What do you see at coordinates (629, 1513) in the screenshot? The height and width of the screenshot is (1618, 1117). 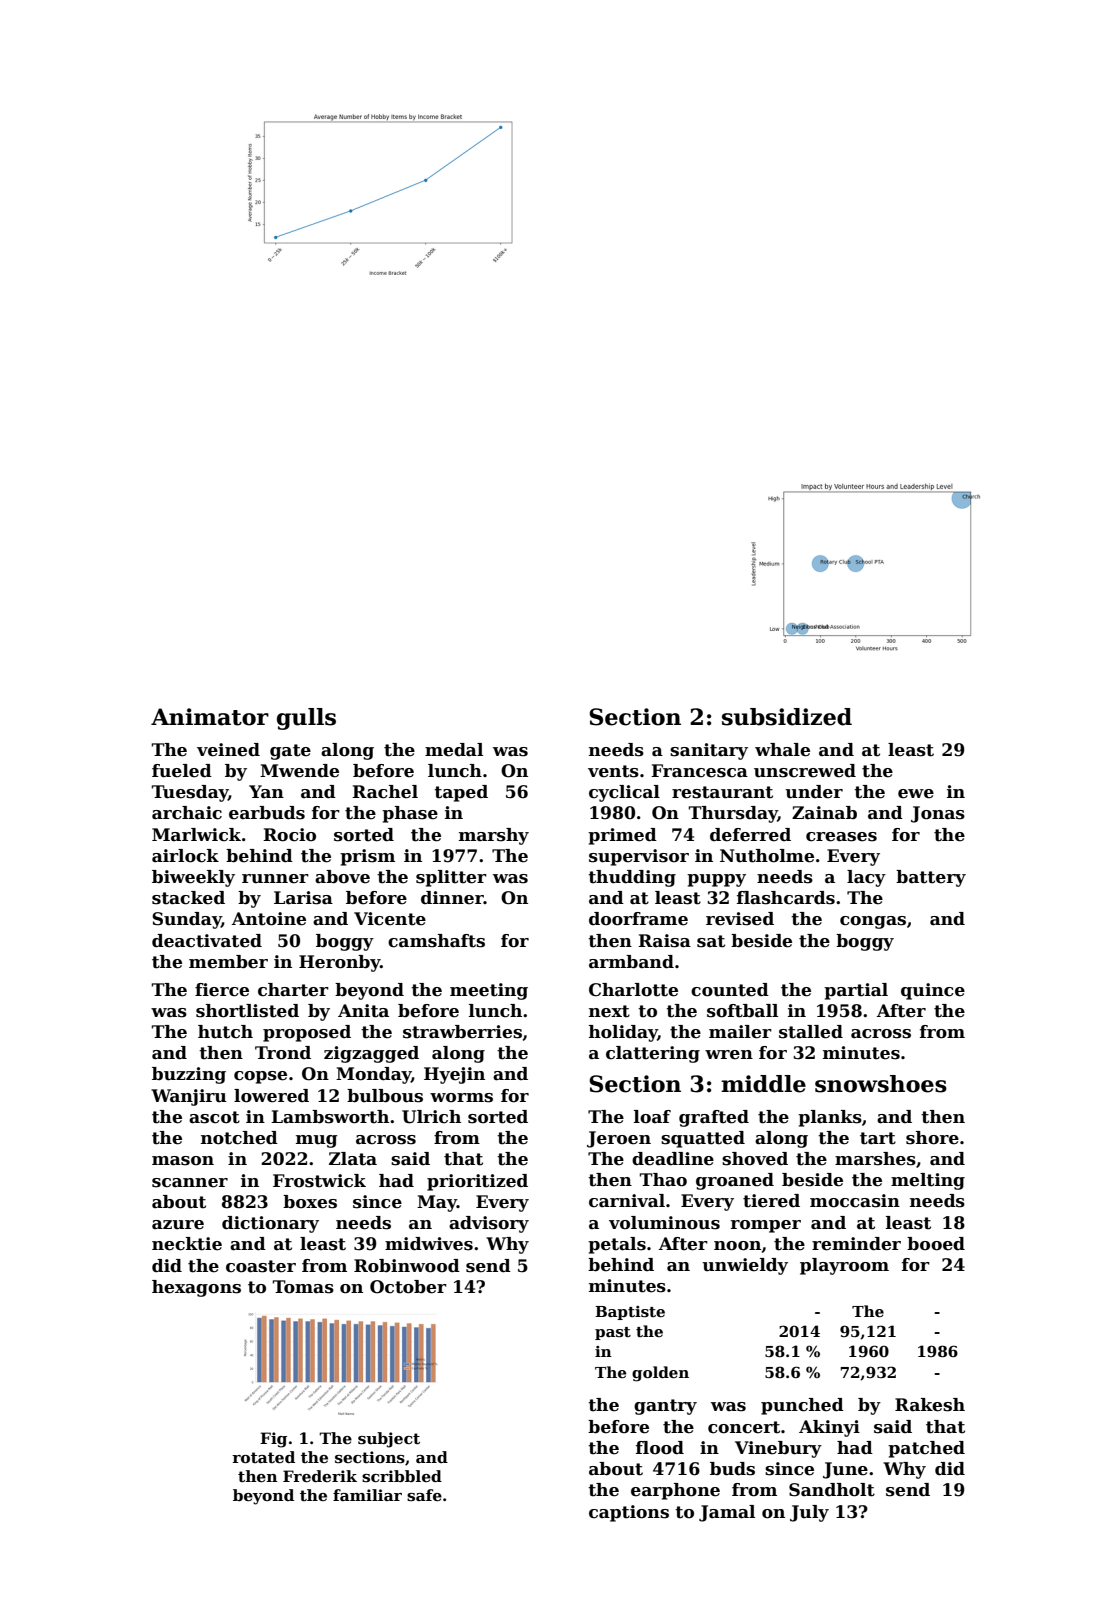 I see `captions` at bounding box center [629, 1513].
